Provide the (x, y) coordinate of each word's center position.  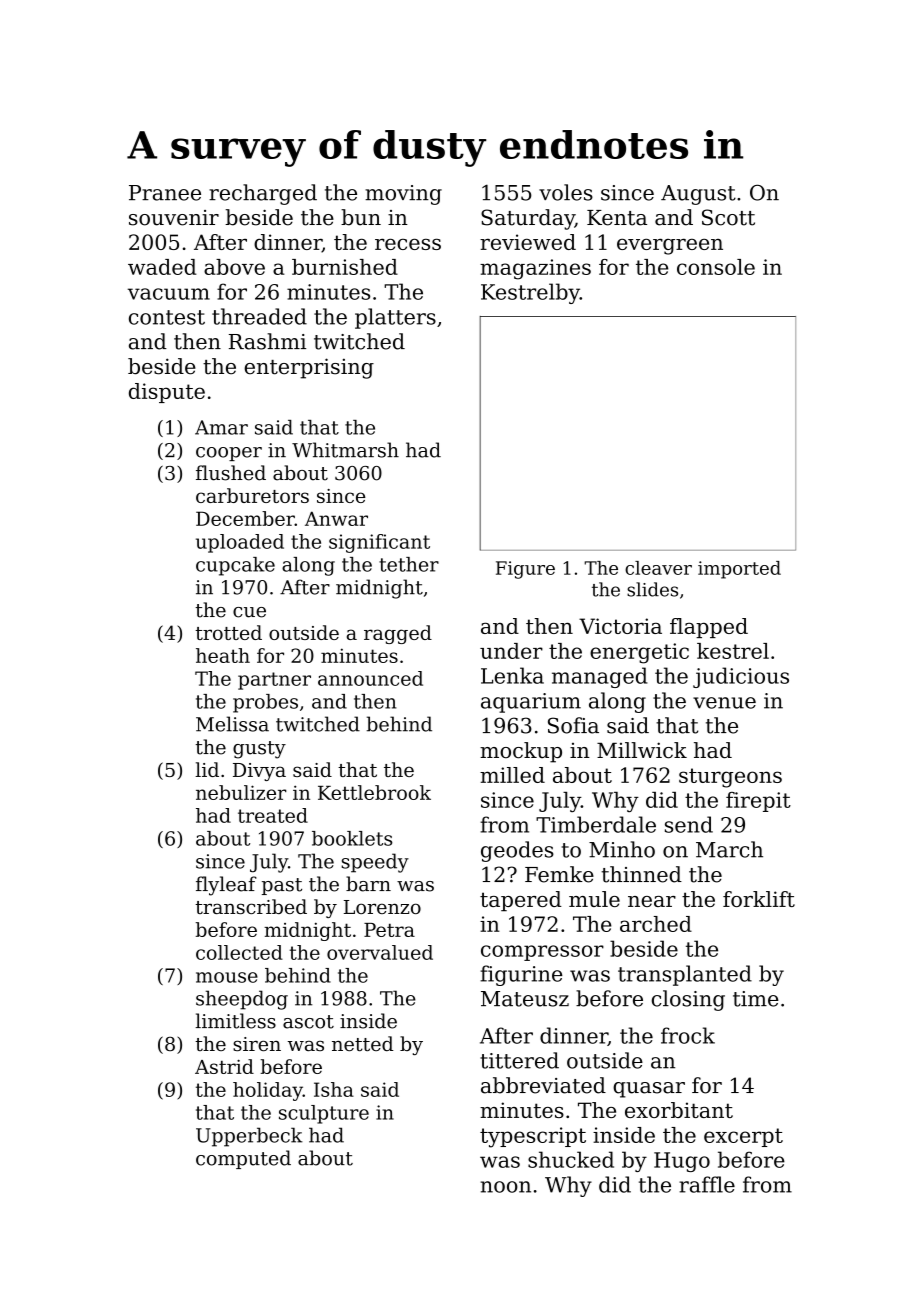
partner (274, 681)
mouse (227, 977)
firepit (758, 802)
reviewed (528, 242)
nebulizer (241, 792)
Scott (728, 217)
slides (652, 589)
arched (656, 924)
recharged (263, 194)
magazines (535, 269)
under (511, 651)
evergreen (670, 246)
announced (370, 678)
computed (243, 1159)
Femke (559, 874)
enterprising (309, 368)
